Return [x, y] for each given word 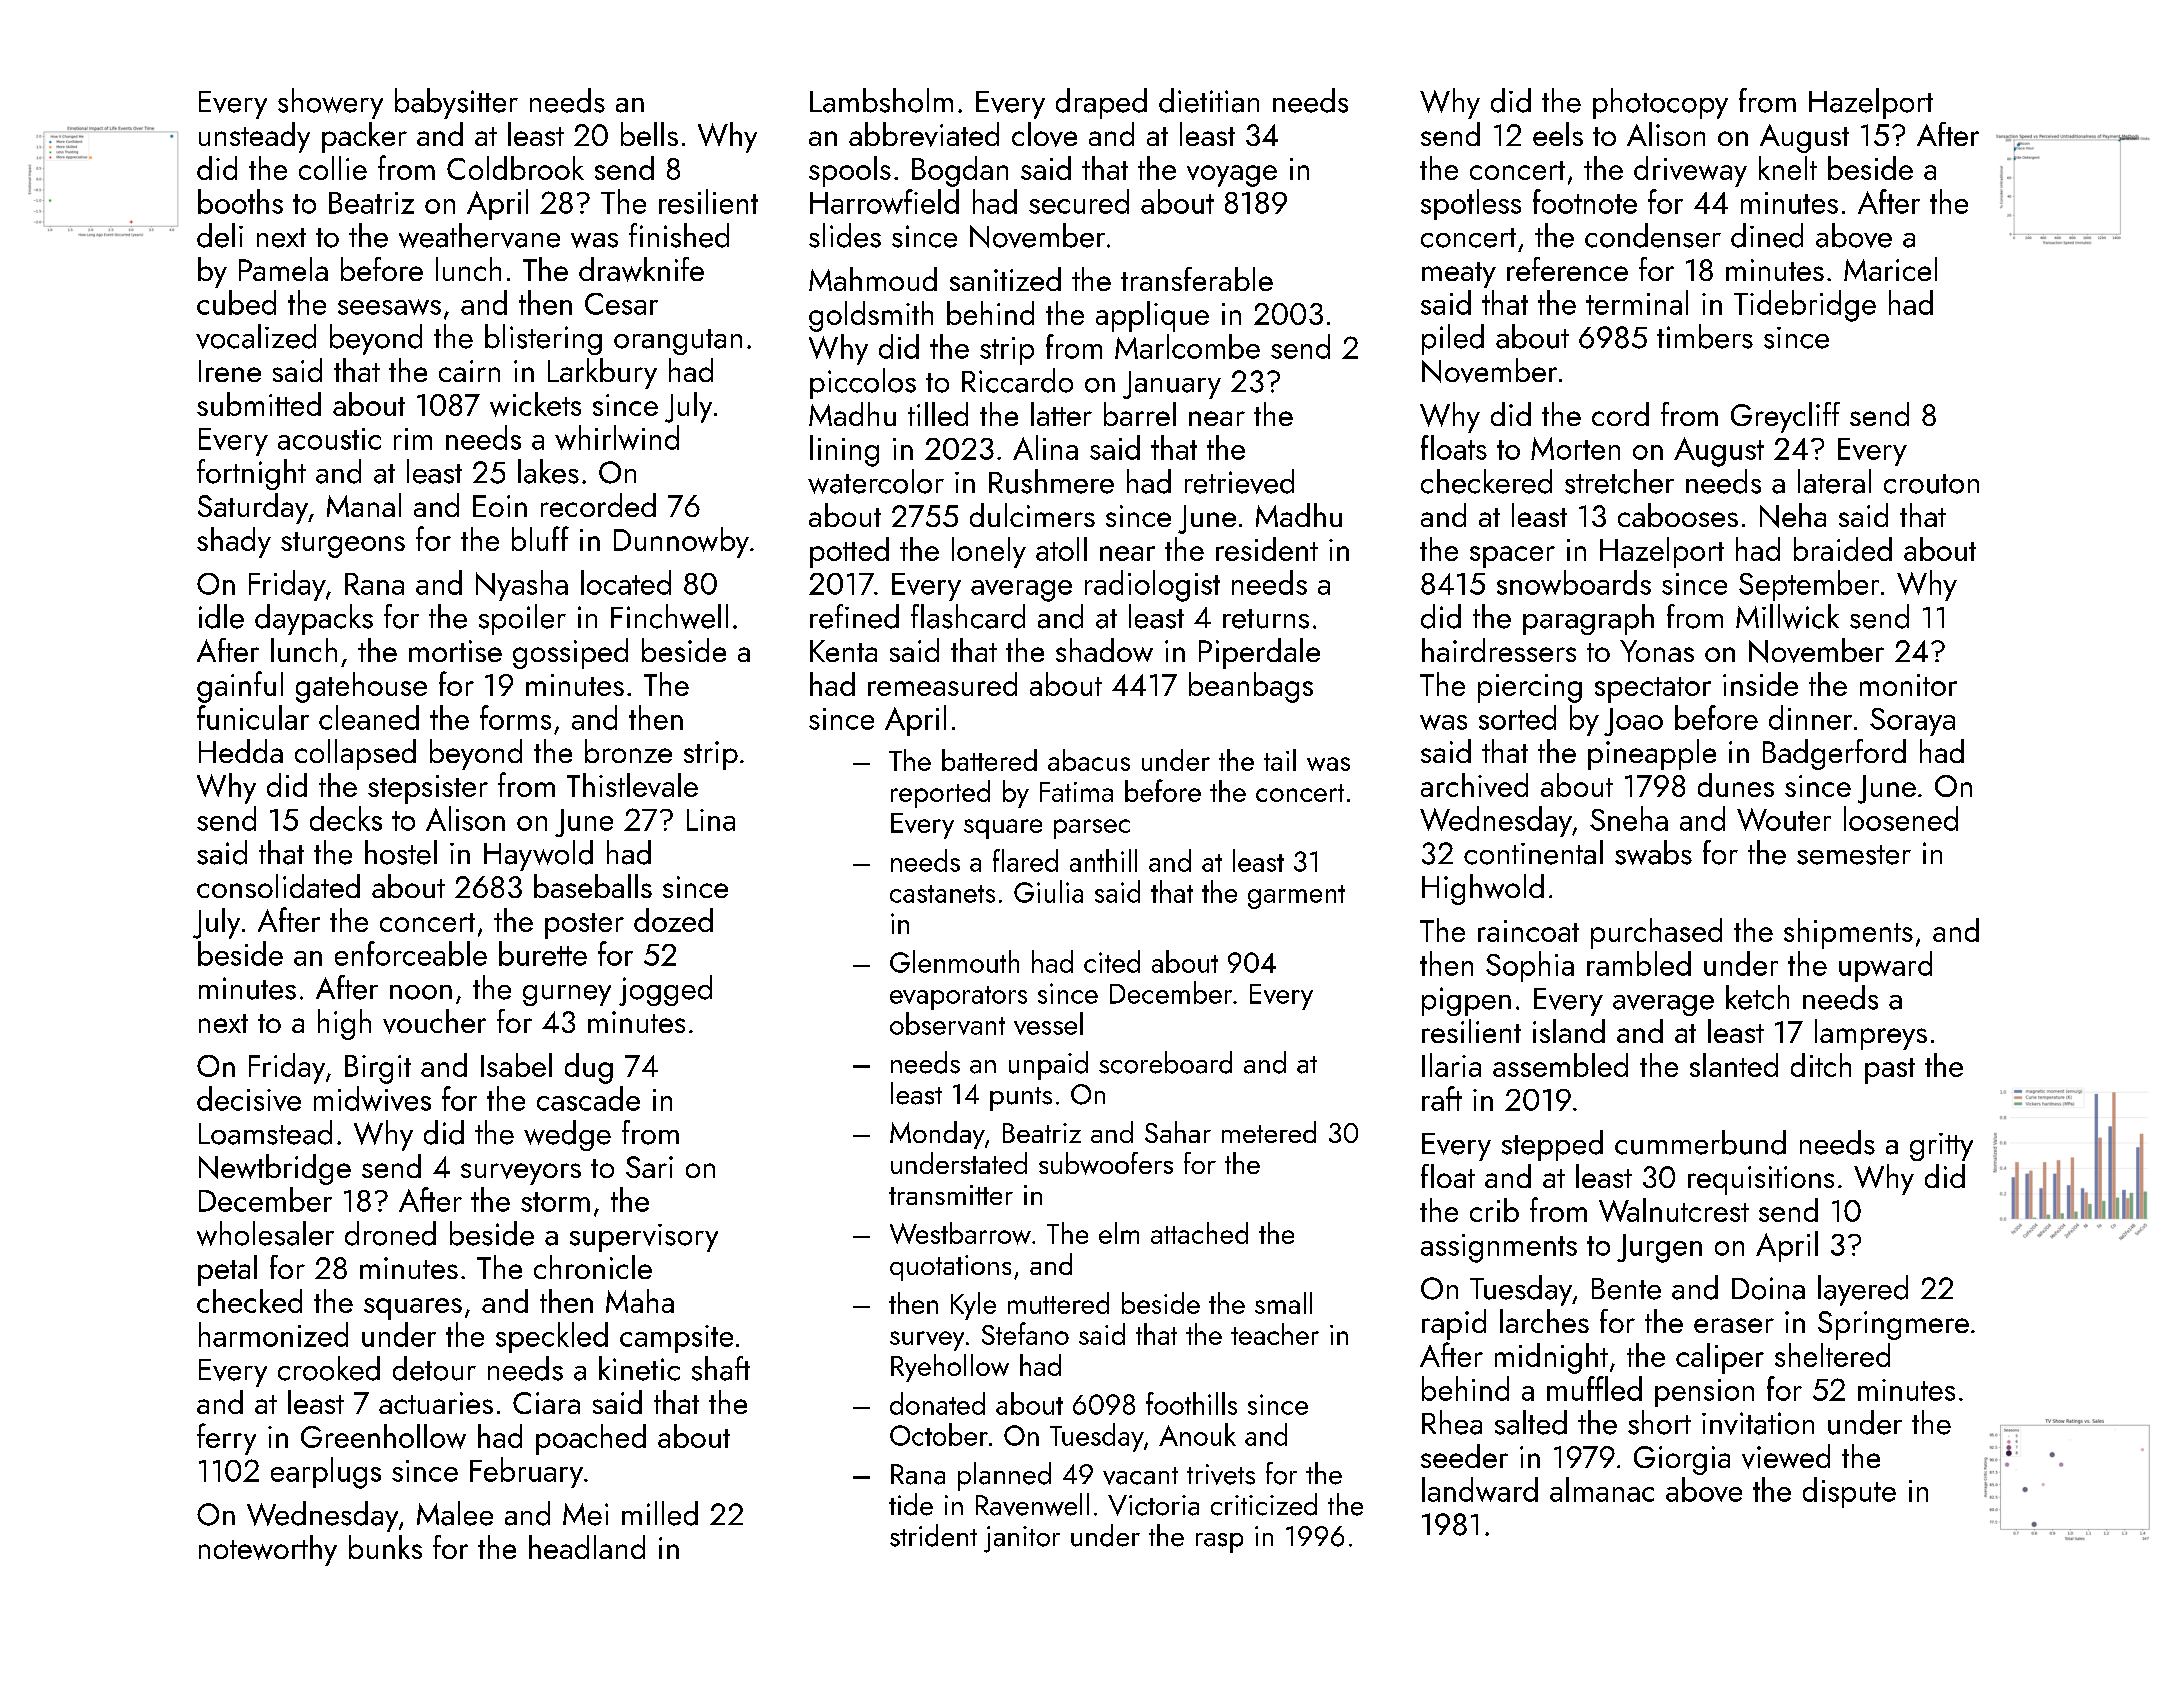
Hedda [241, 751]
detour [434, 1368]
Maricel [1890, 269]
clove [1044, 134]
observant [947, 1023]
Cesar [621, 304]
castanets [942, 894]
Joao [1633, 722]
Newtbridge [275, 1169]
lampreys [1871, 1034]
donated [937, 1403]
